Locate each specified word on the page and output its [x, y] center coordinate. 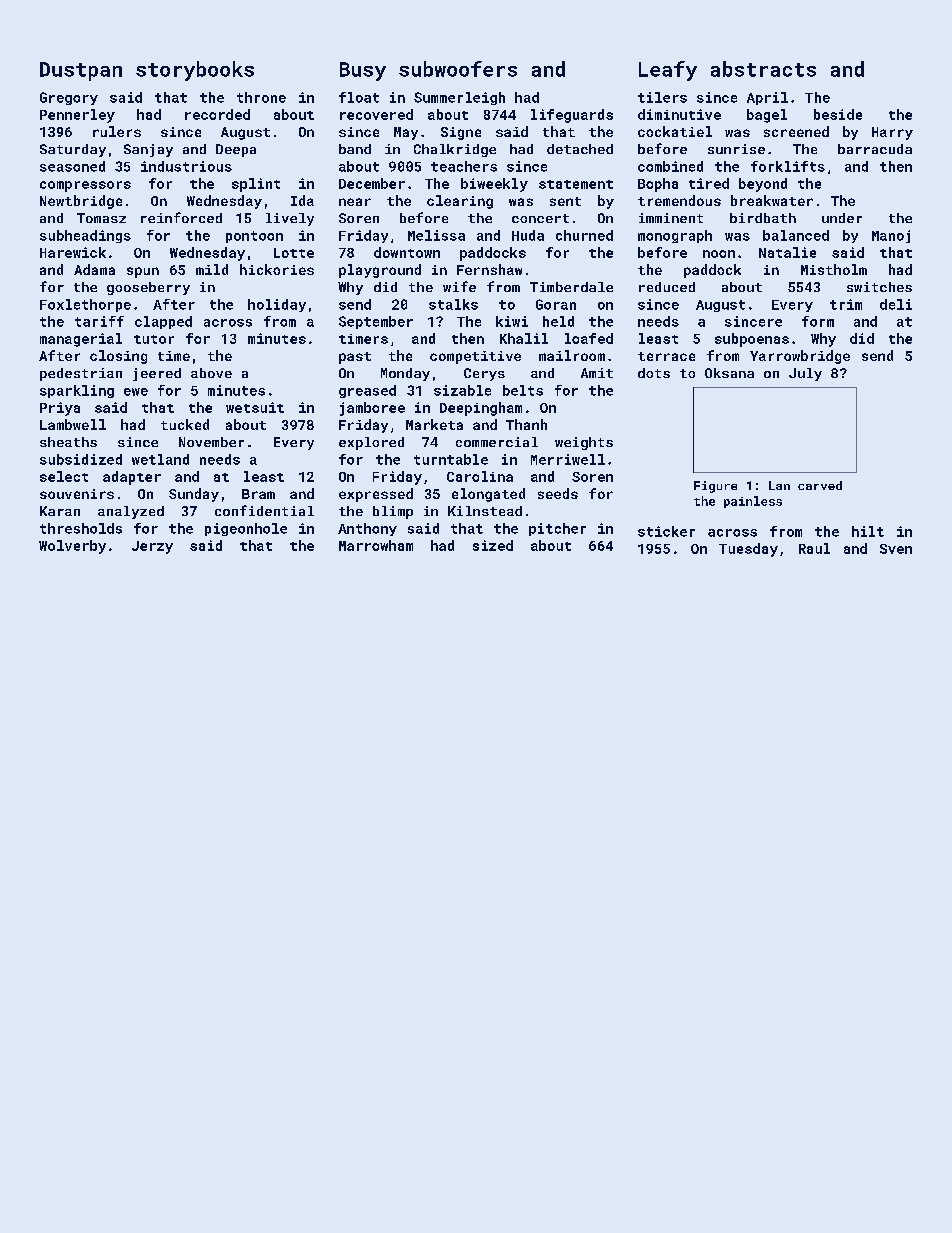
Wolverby [72, 547]
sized [493, 545]
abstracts [763, 69]
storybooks [195, 71]
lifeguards [572, 116]
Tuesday [748, 550]
